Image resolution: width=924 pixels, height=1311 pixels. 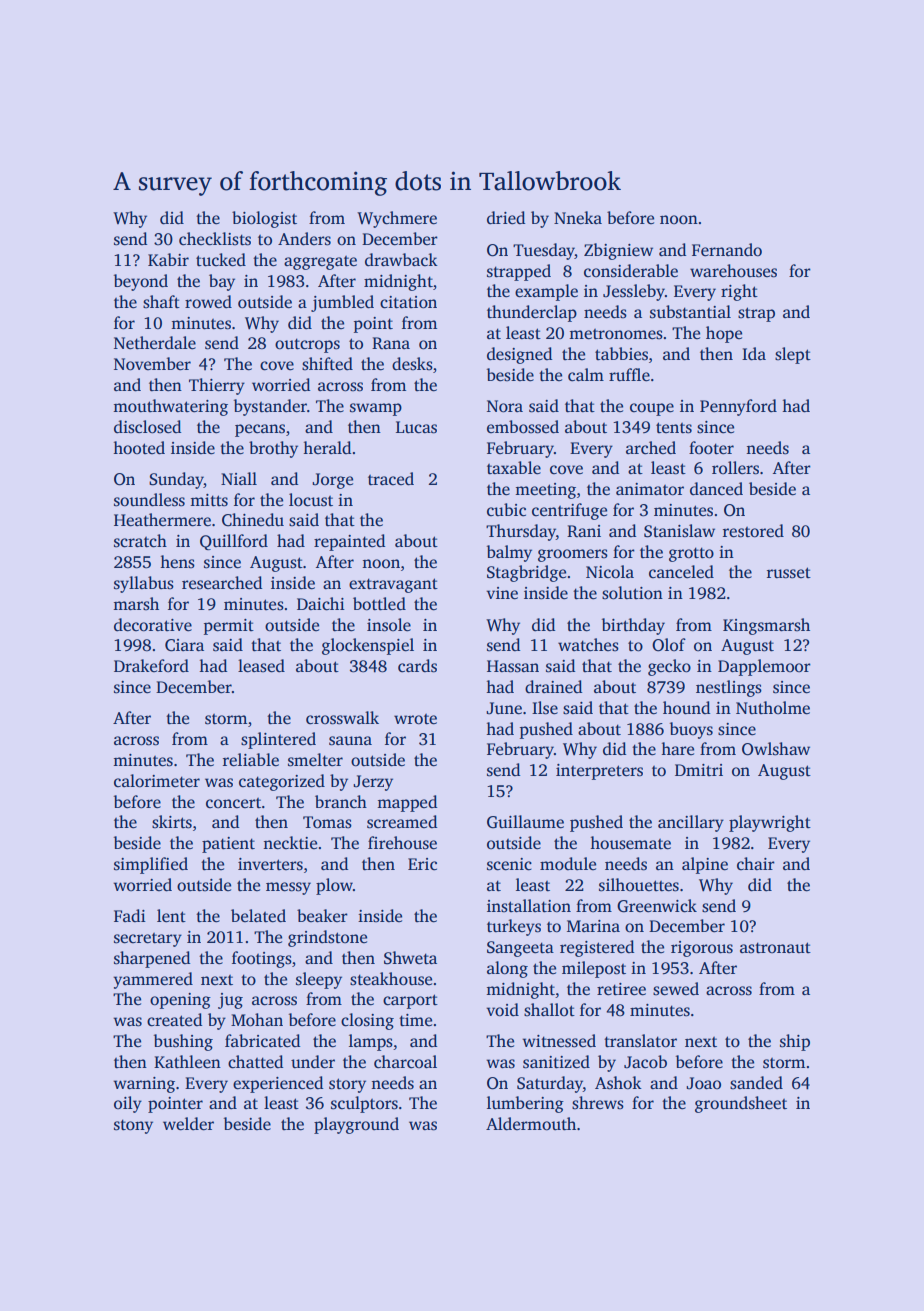 What do you see at coordinates (133, 1126) in the screenshot?
I see `stony` at bounding box center [133, 1126].
